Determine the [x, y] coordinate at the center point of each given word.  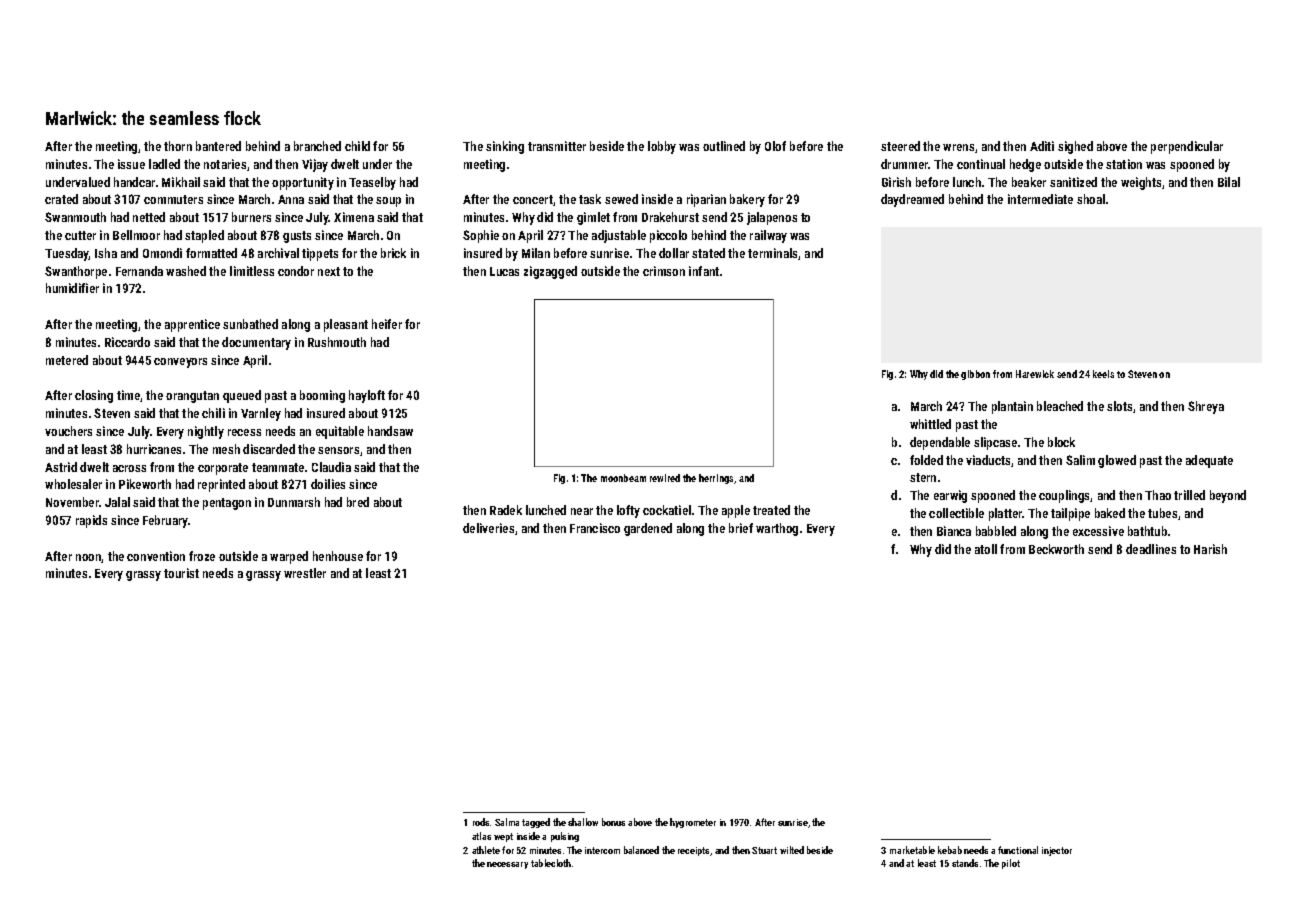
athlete [486, 850]
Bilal [1229, 182]
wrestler [305, 573]
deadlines [1151, 549]
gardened [648, 529]
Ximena [354, 217]
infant [704, 271]
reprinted [221, 485]
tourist [181, 573]
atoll [986, 549]
